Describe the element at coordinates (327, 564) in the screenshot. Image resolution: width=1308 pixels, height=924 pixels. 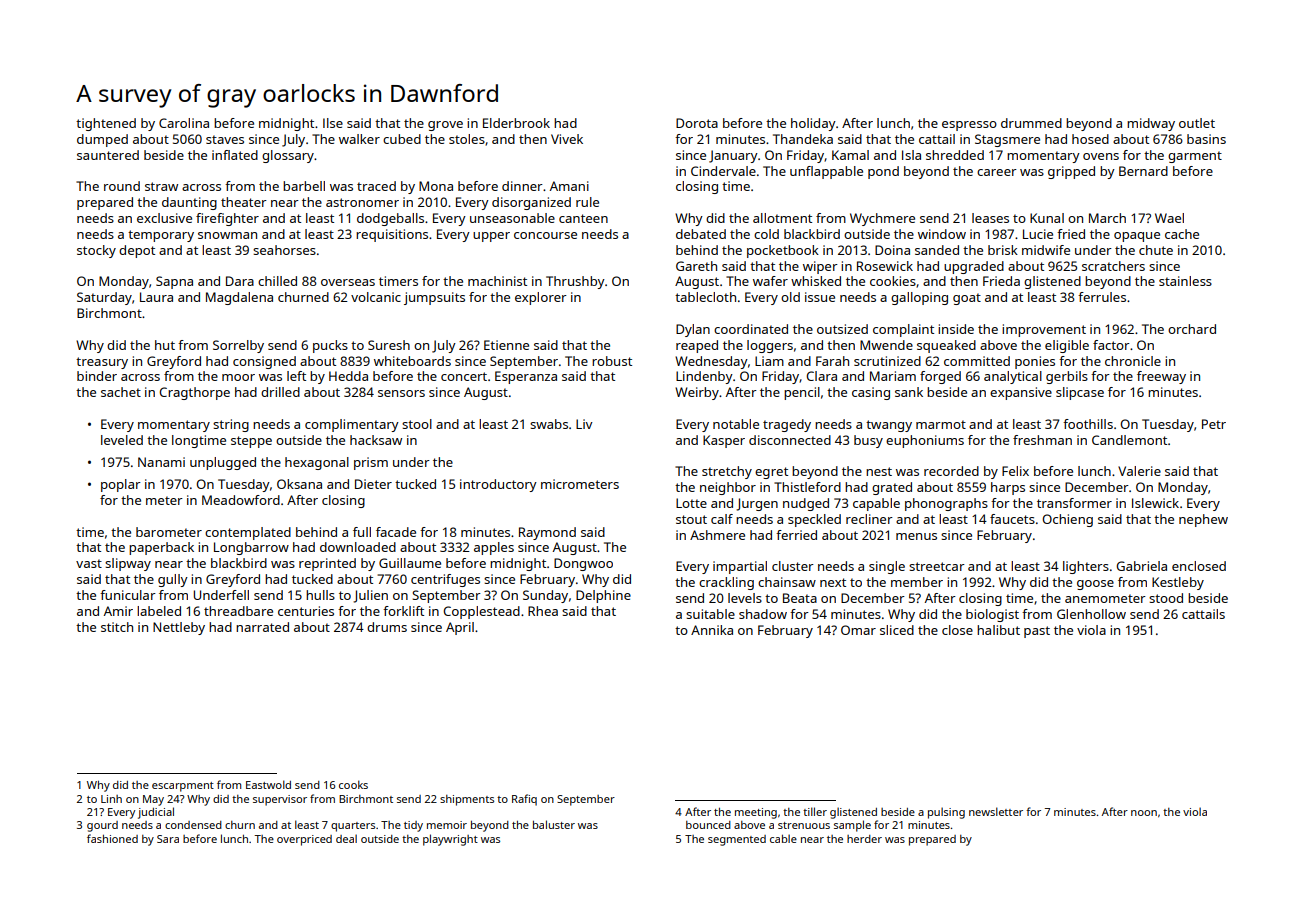
I see `reprinted` at that location.
